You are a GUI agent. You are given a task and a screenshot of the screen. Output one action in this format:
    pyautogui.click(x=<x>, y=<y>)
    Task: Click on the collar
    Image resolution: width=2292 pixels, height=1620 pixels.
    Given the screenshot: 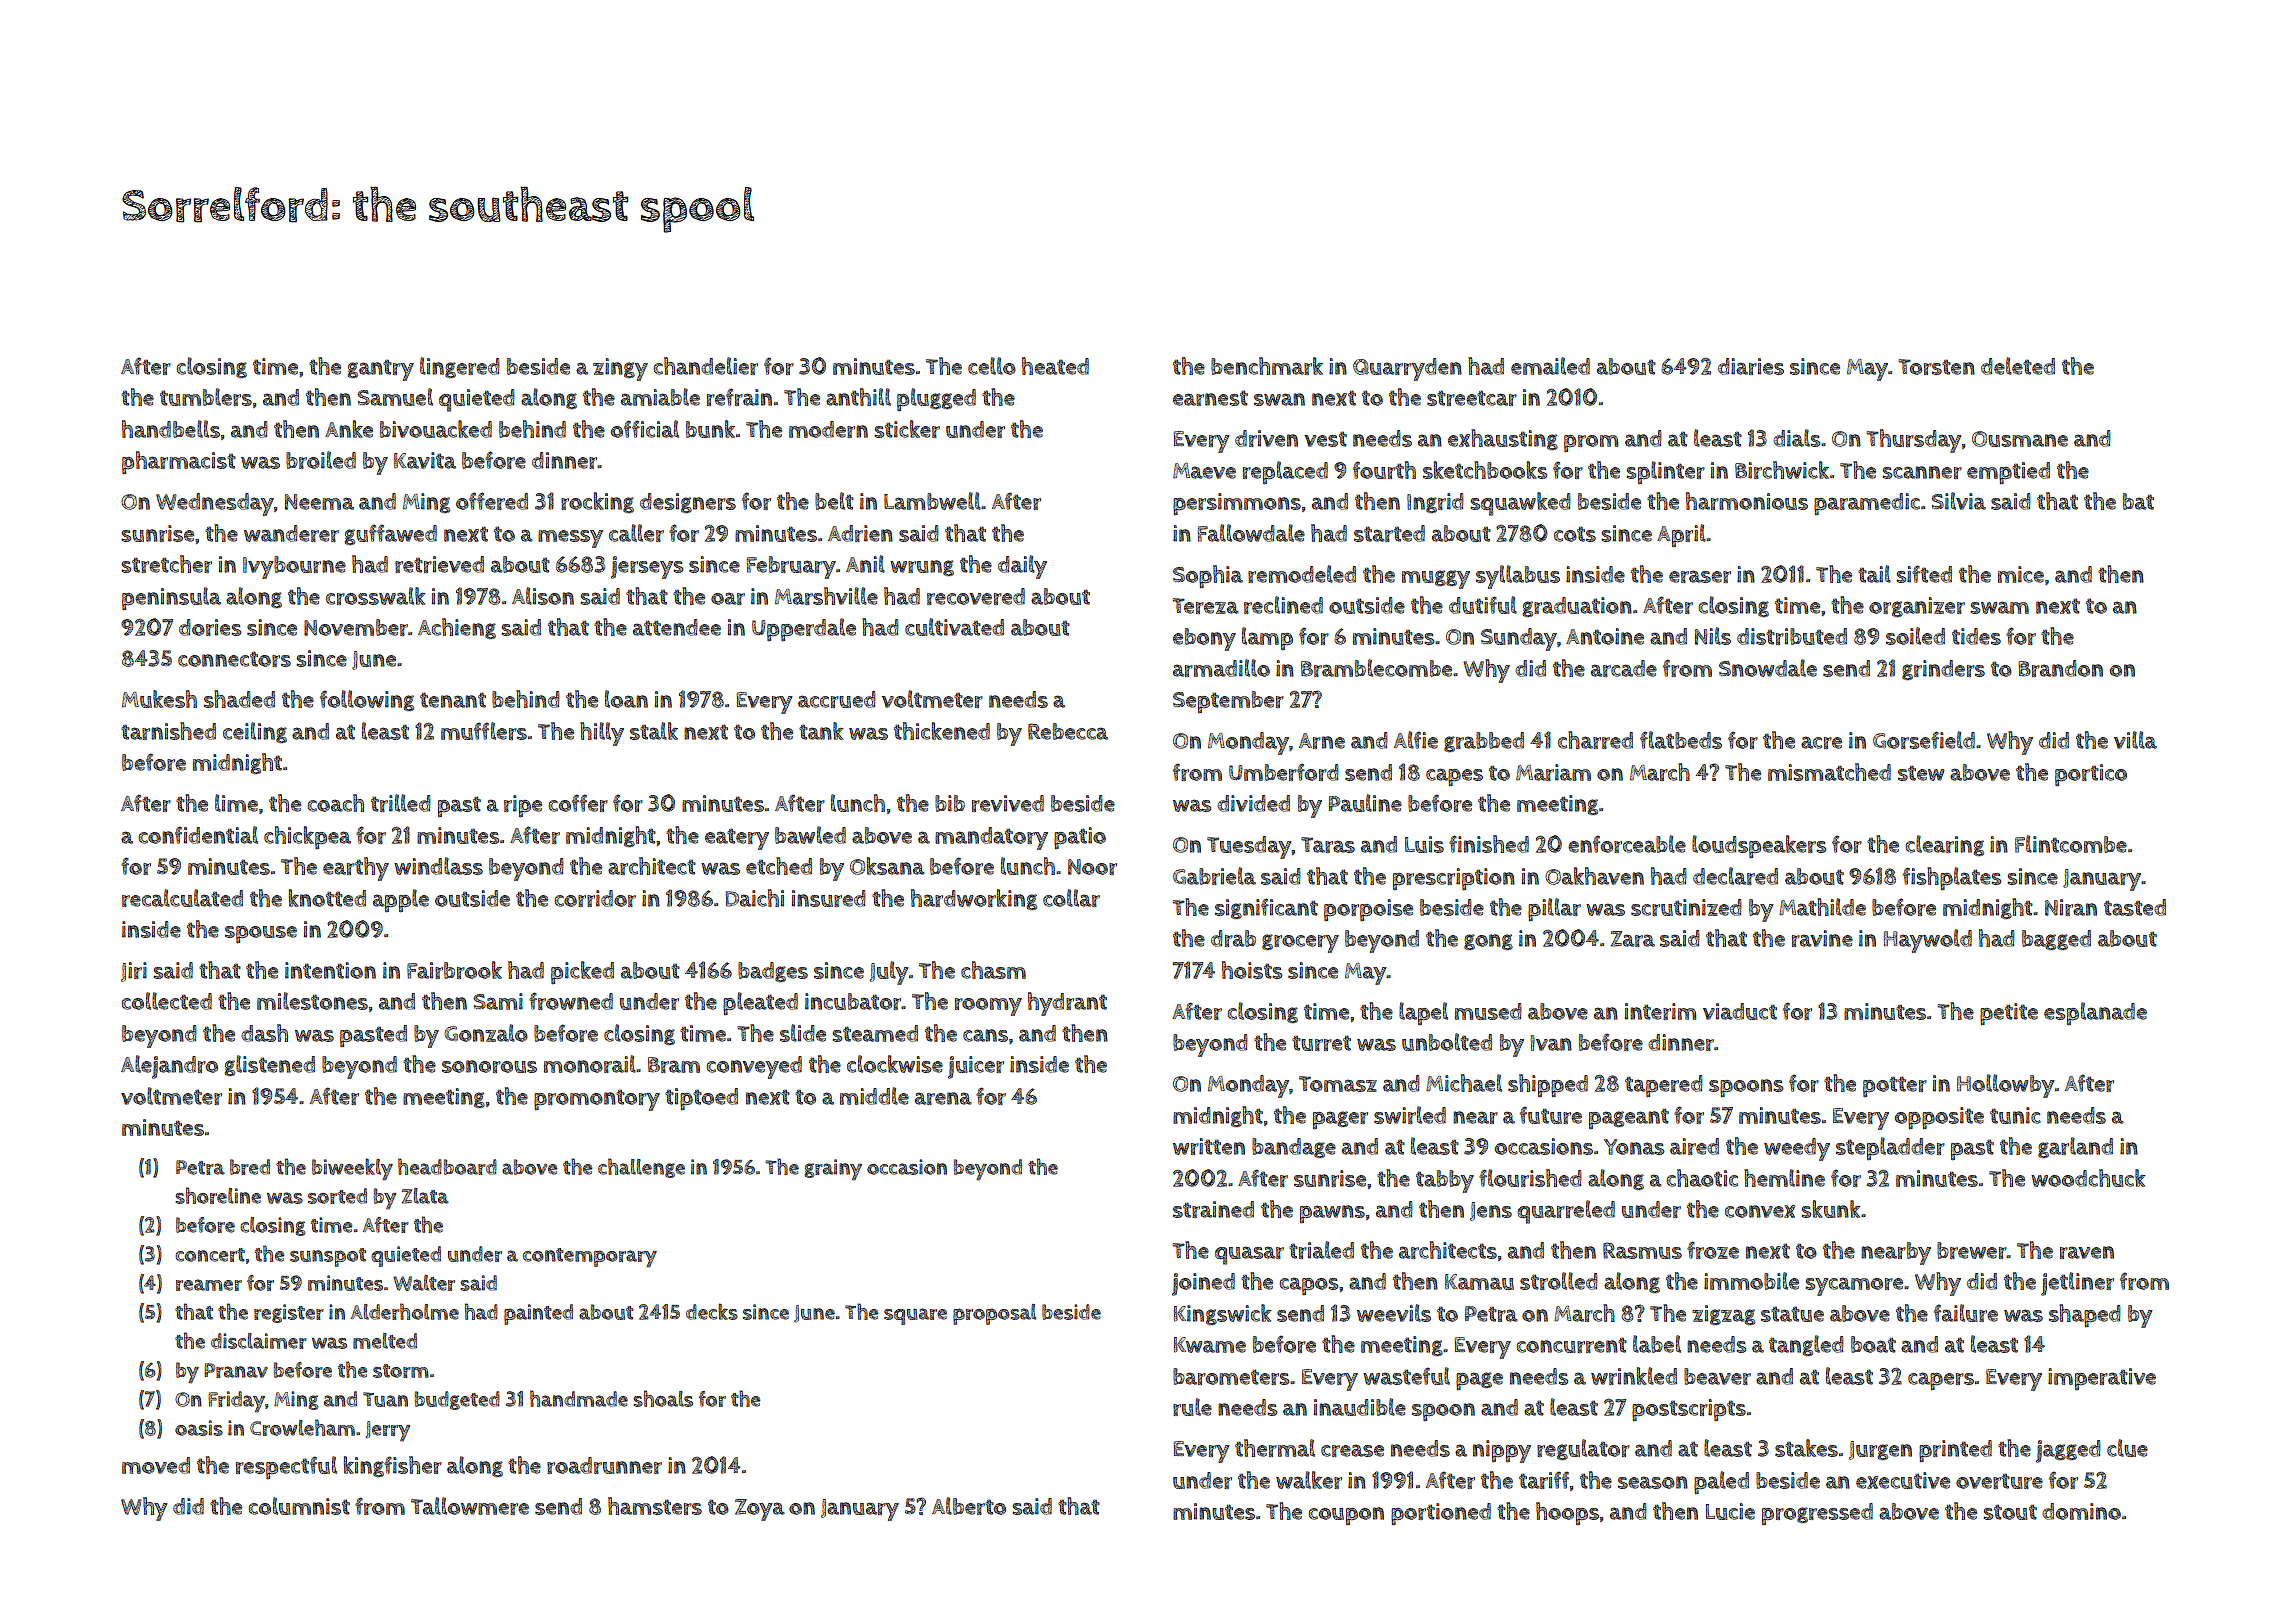 What is the action you would take?
    pyautogui.click(x=1071, y=898)
